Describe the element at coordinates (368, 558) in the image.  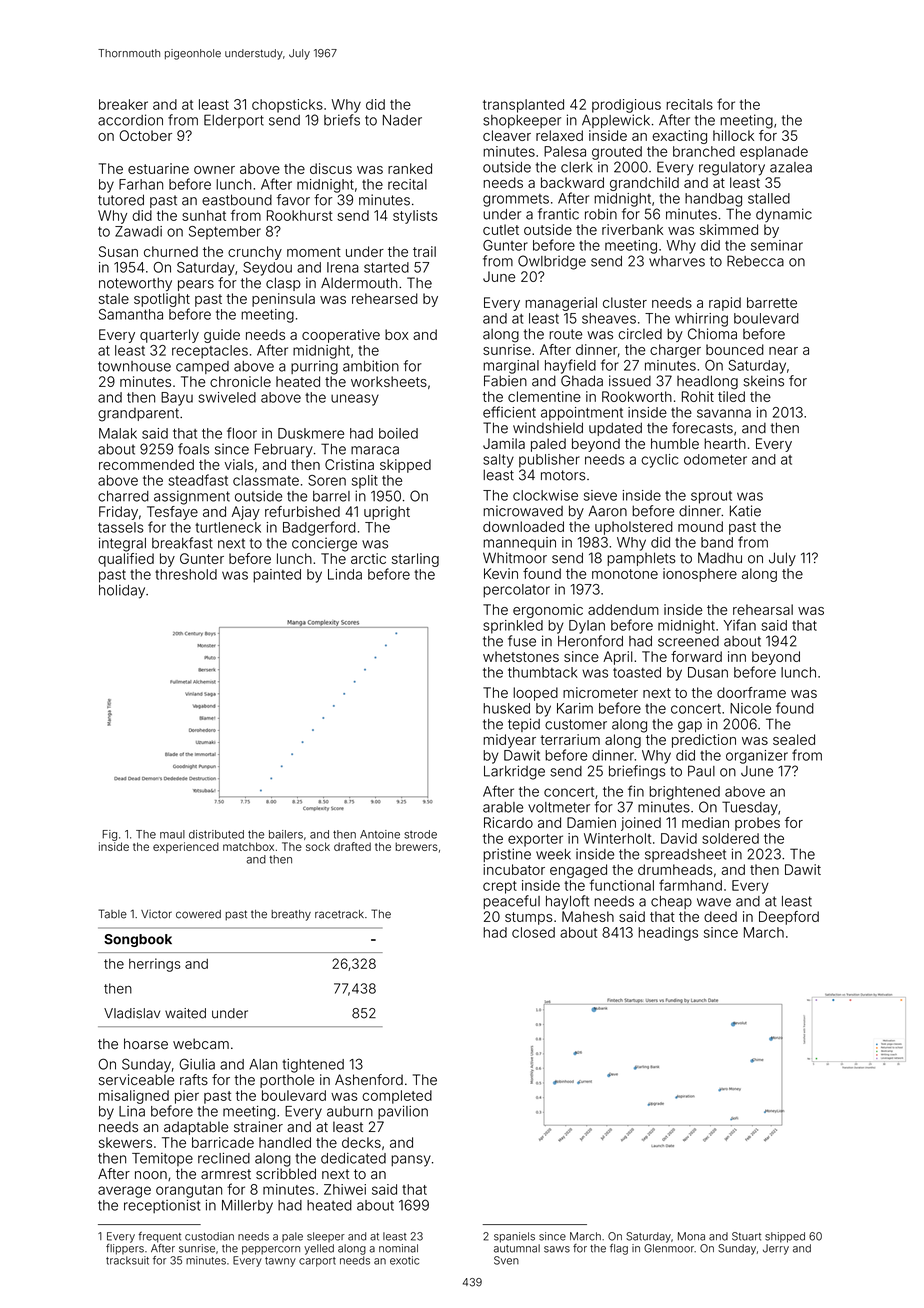
I see `arctic` at that location.
